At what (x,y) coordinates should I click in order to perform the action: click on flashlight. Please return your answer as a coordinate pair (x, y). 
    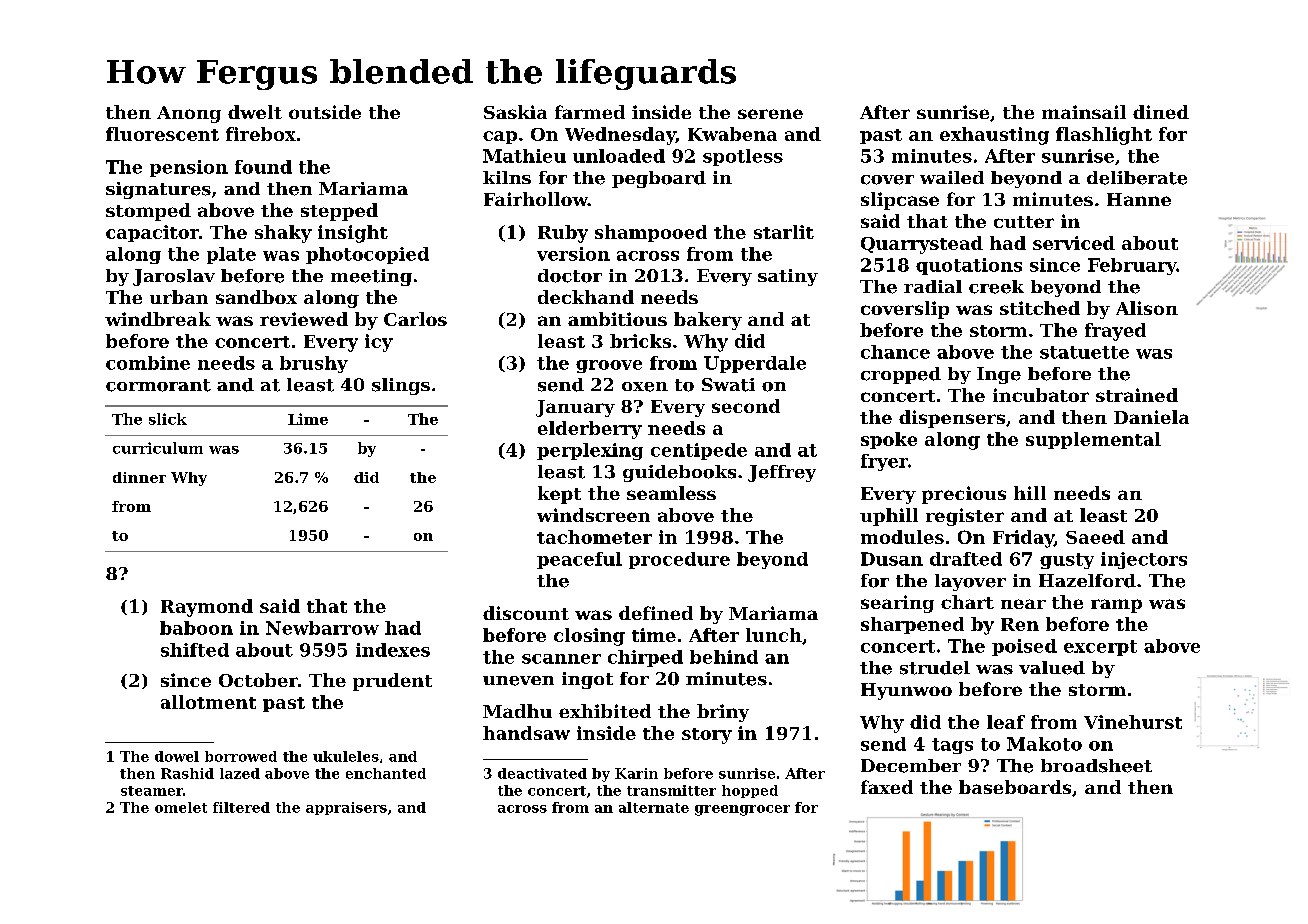
    Looking at the image, I should click on (1104, 136).
